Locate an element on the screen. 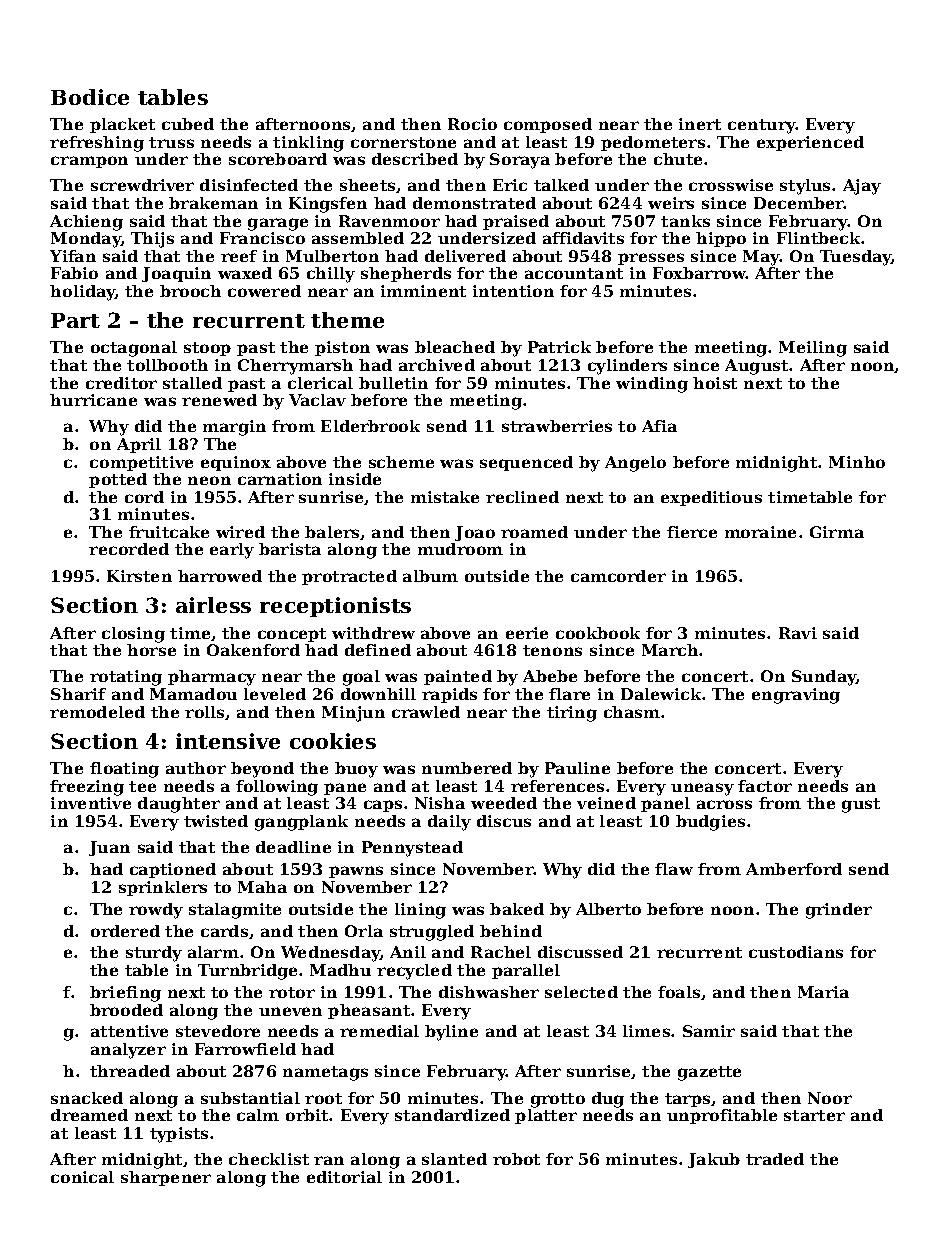  conical is located at coordinates (82, 1177).
